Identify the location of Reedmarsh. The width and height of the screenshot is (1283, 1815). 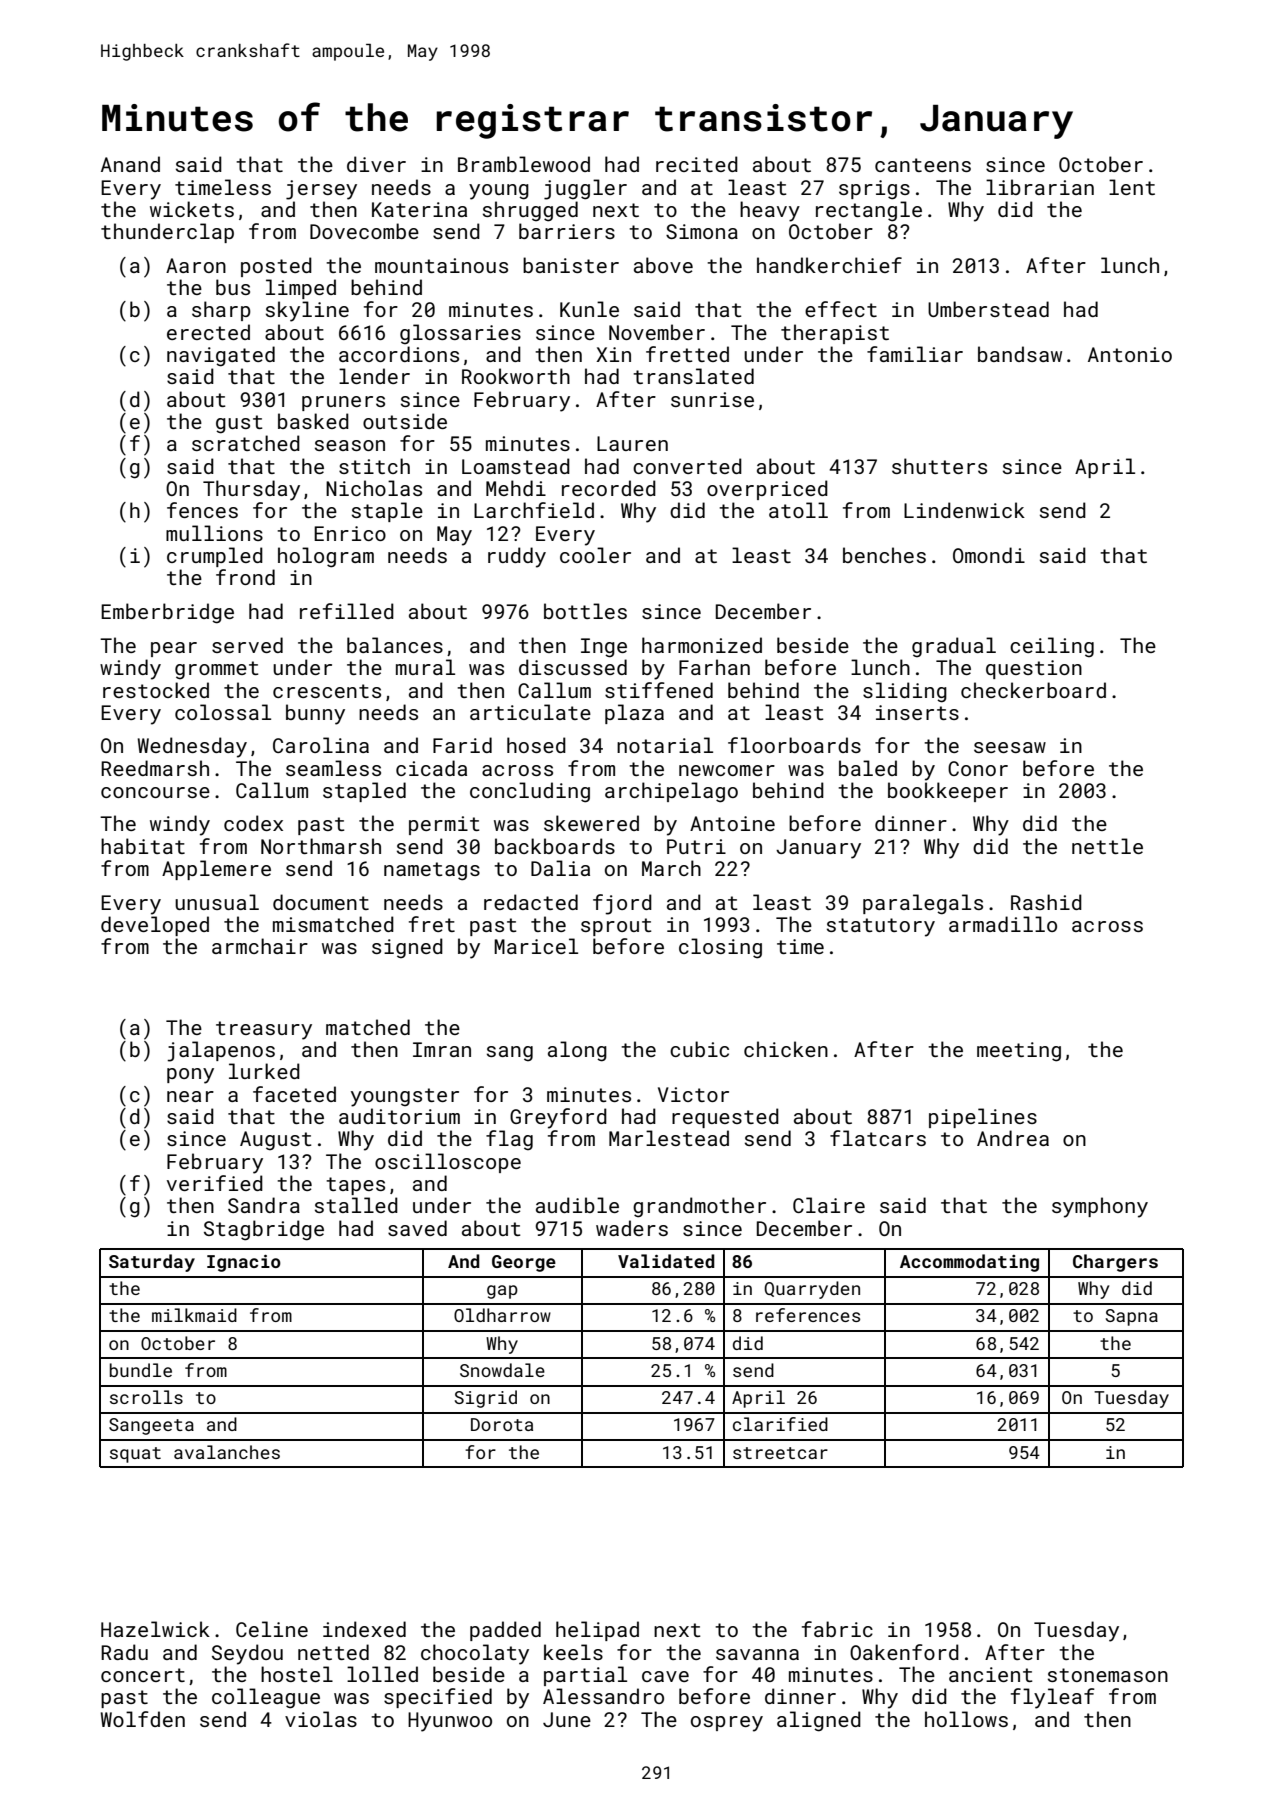
(155, 768).
